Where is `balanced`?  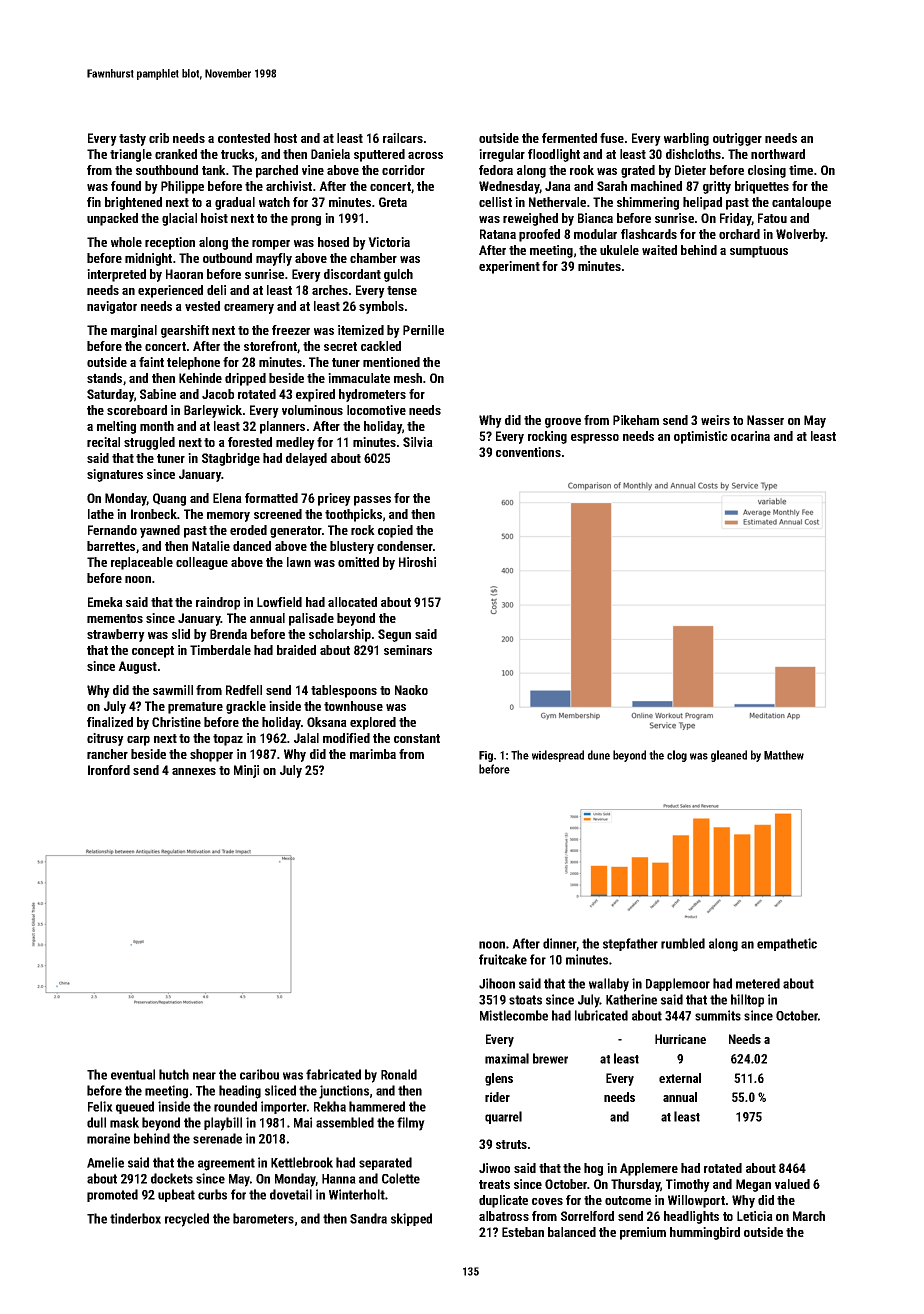 balanced is located at coordinates (572, 1232).
